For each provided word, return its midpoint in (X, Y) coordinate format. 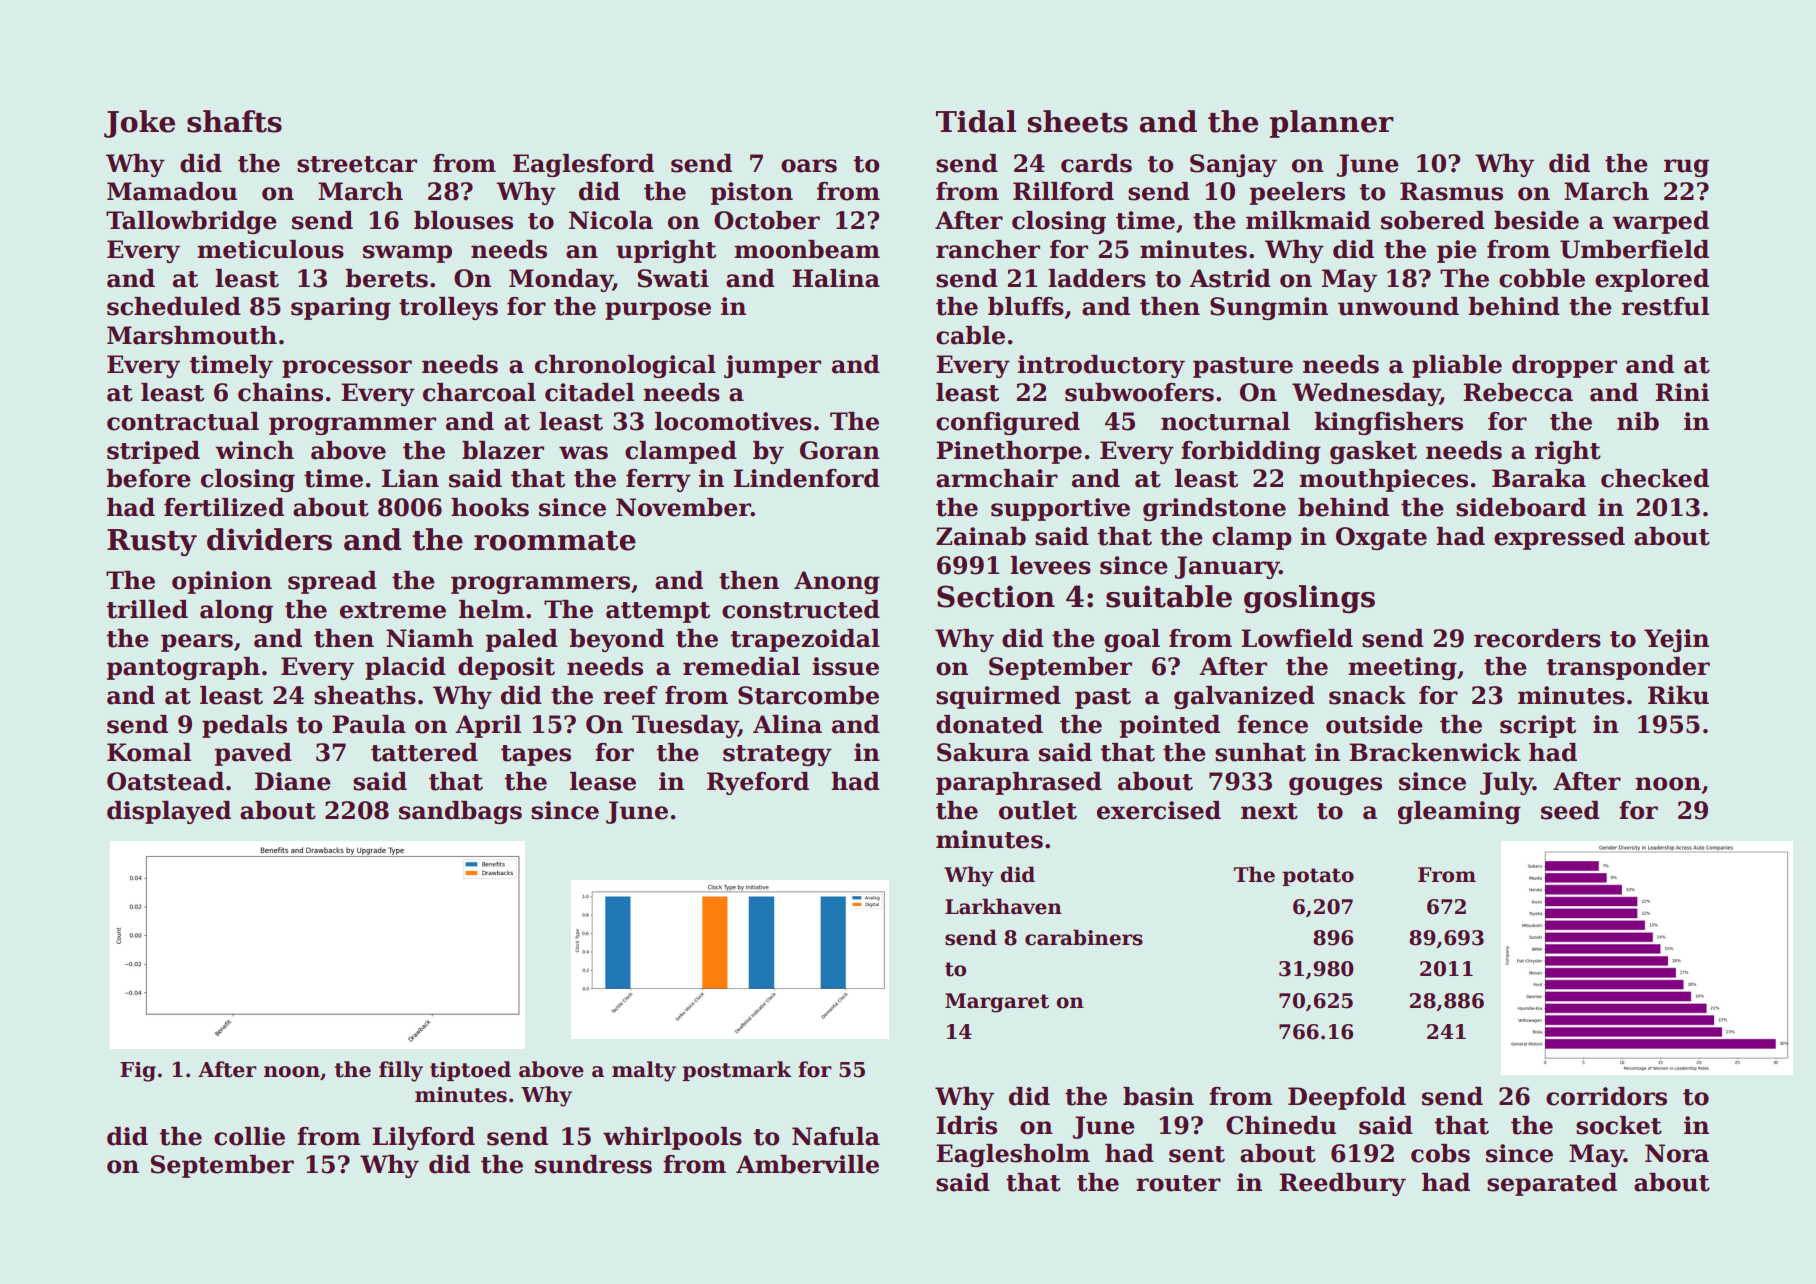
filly (401, 1071)
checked (1655, 478)
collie (249, 1136)
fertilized (224, 507)
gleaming (1459, 812)
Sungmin (1269, 308)
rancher (988, 249)
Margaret (997, 1003)
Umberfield (1634, 249)
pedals (244, 726)
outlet (1038, 810)
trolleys (448, 308)
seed (1570, 810)
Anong (837, 582)
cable (970, 335)
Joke (139, 124)
